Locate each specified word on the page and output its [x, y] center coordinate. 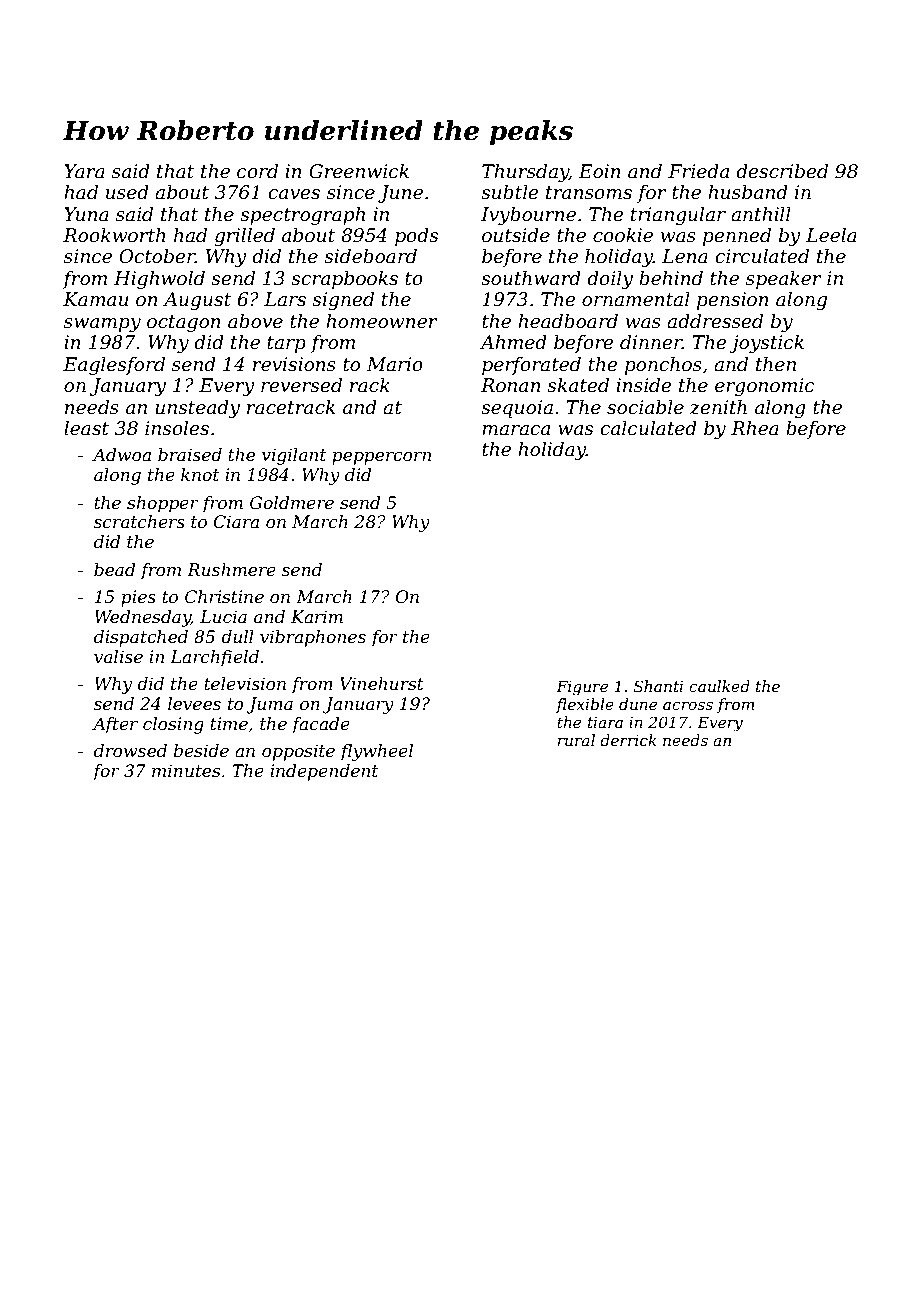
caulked [719, 686]
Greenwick [359, 171]
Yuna [87, 214]
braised [190, 455]
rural [576, 740]
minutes [186, 771]
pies [138, 598]
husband [748, 192]
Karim [317, 616]
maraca [516, 430]
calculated [648, 428]
